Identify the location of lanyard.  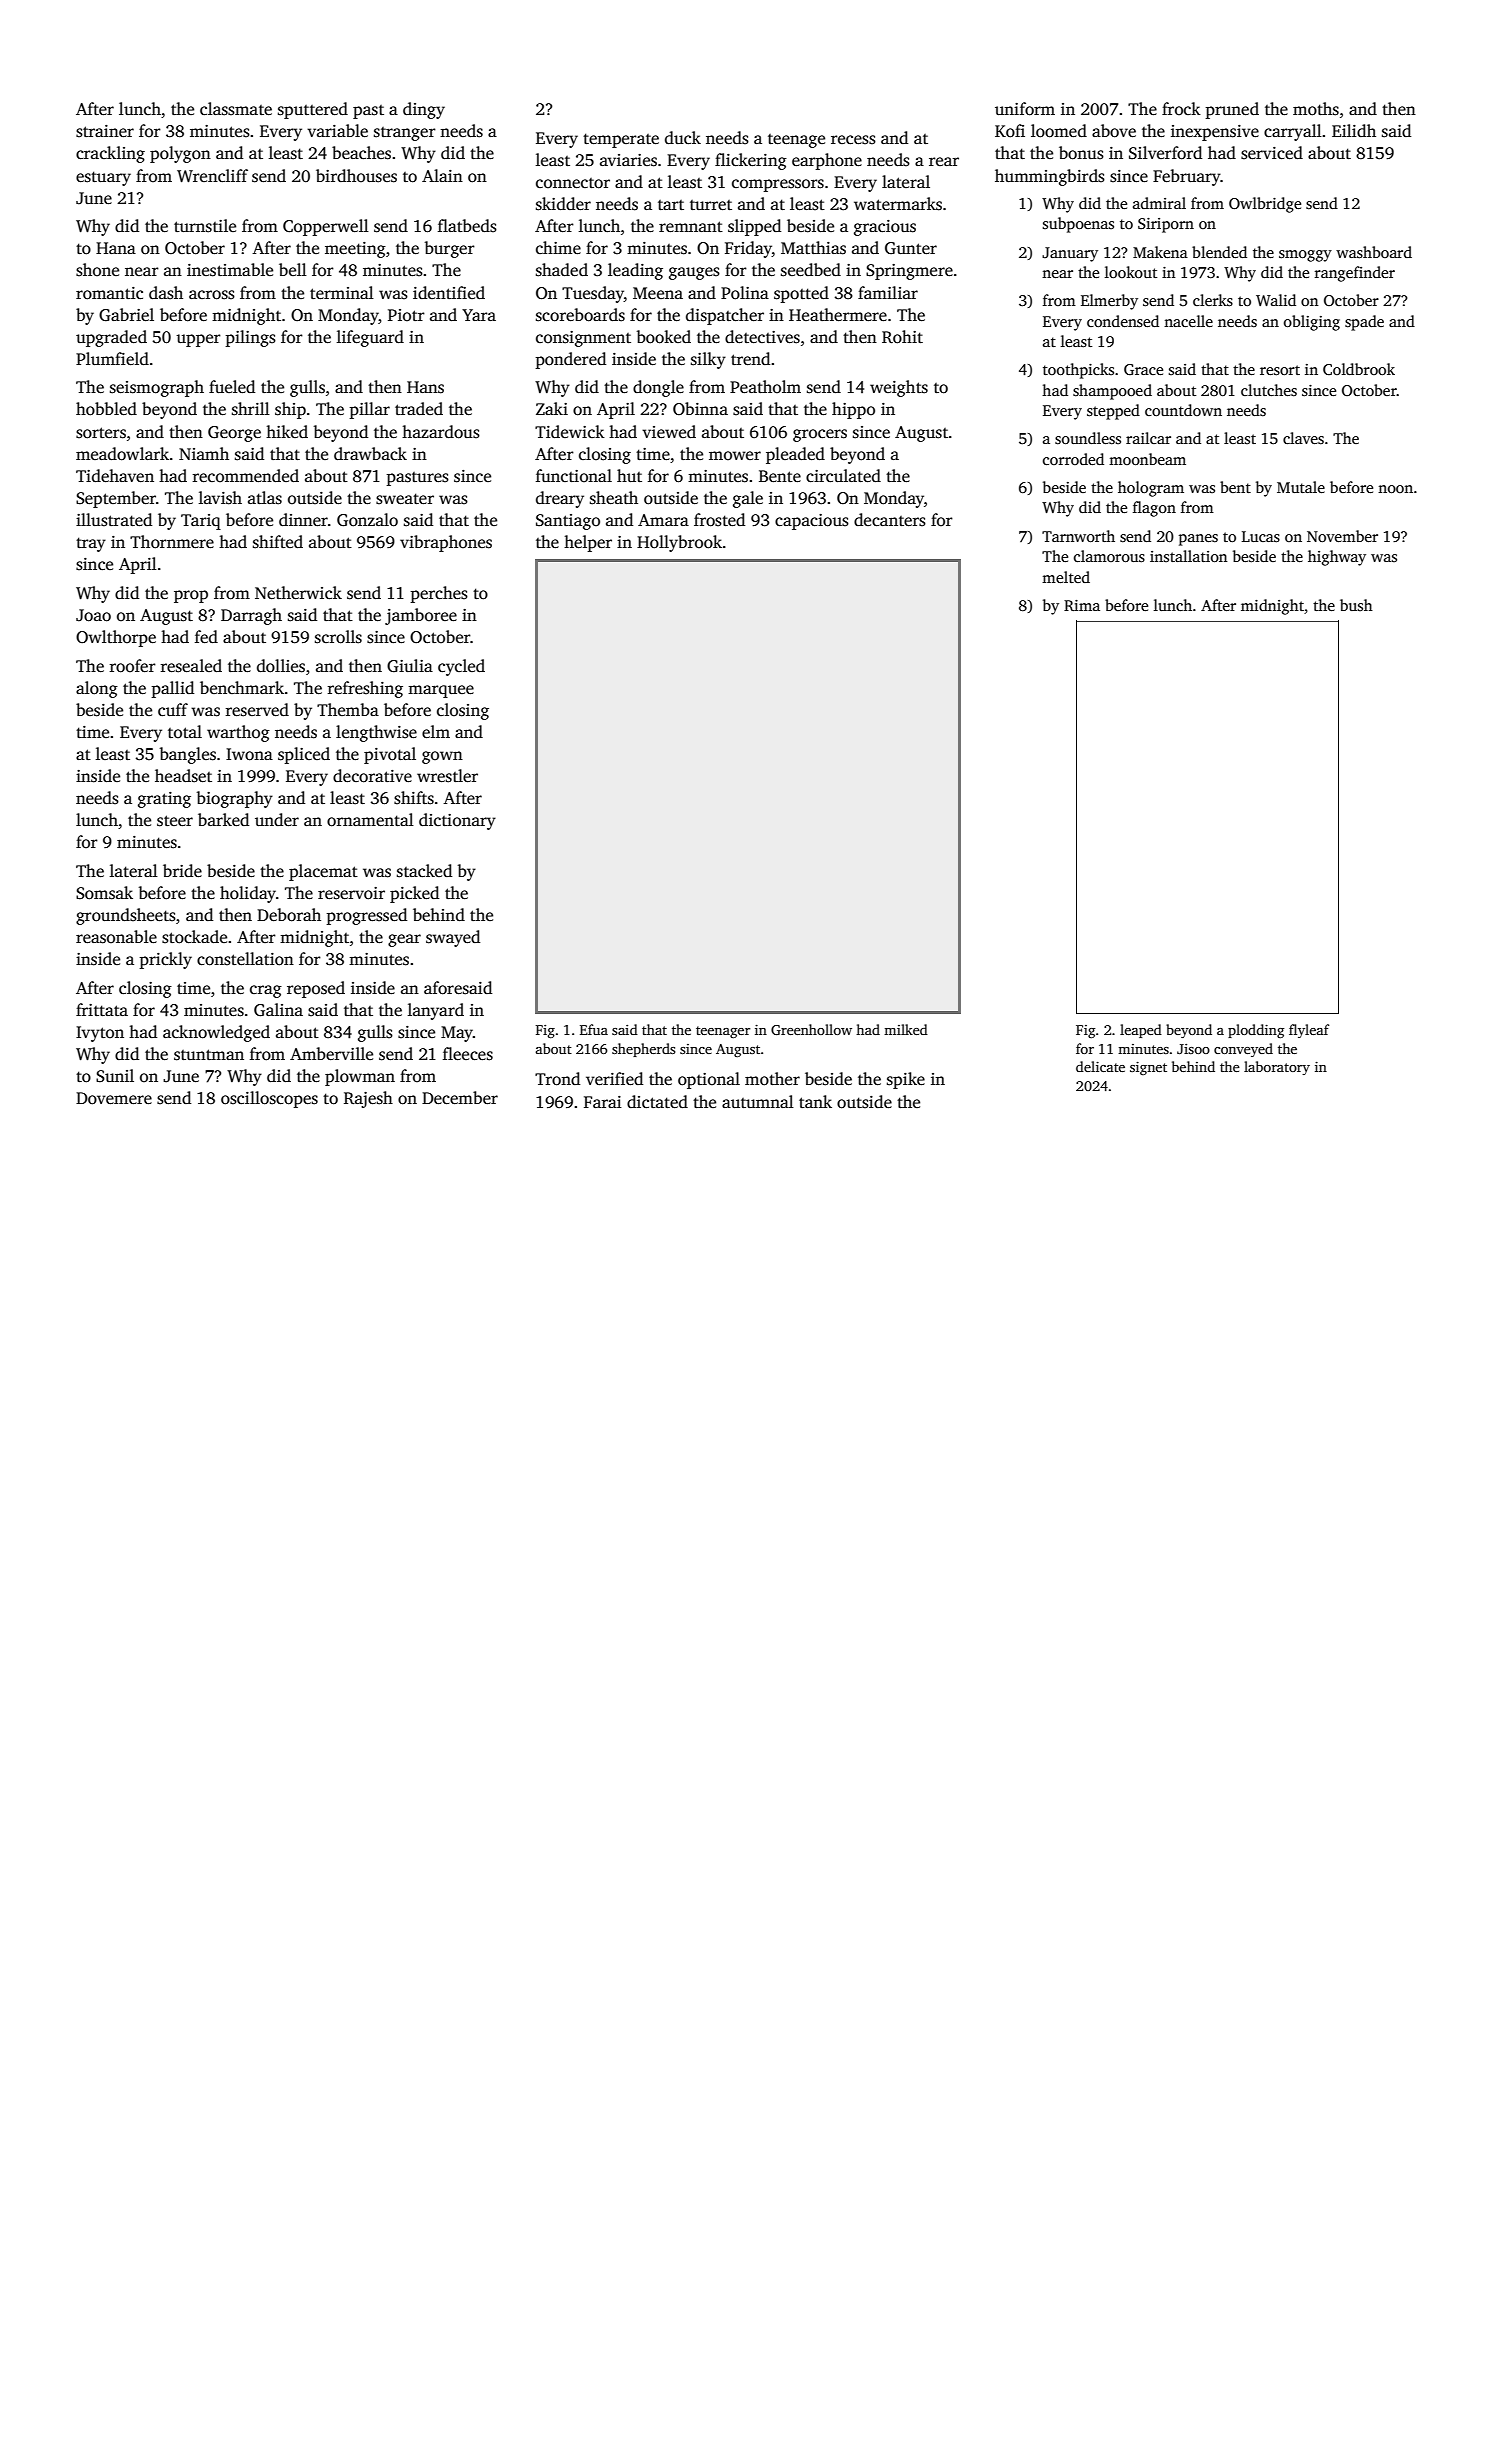
(436, 1011).
